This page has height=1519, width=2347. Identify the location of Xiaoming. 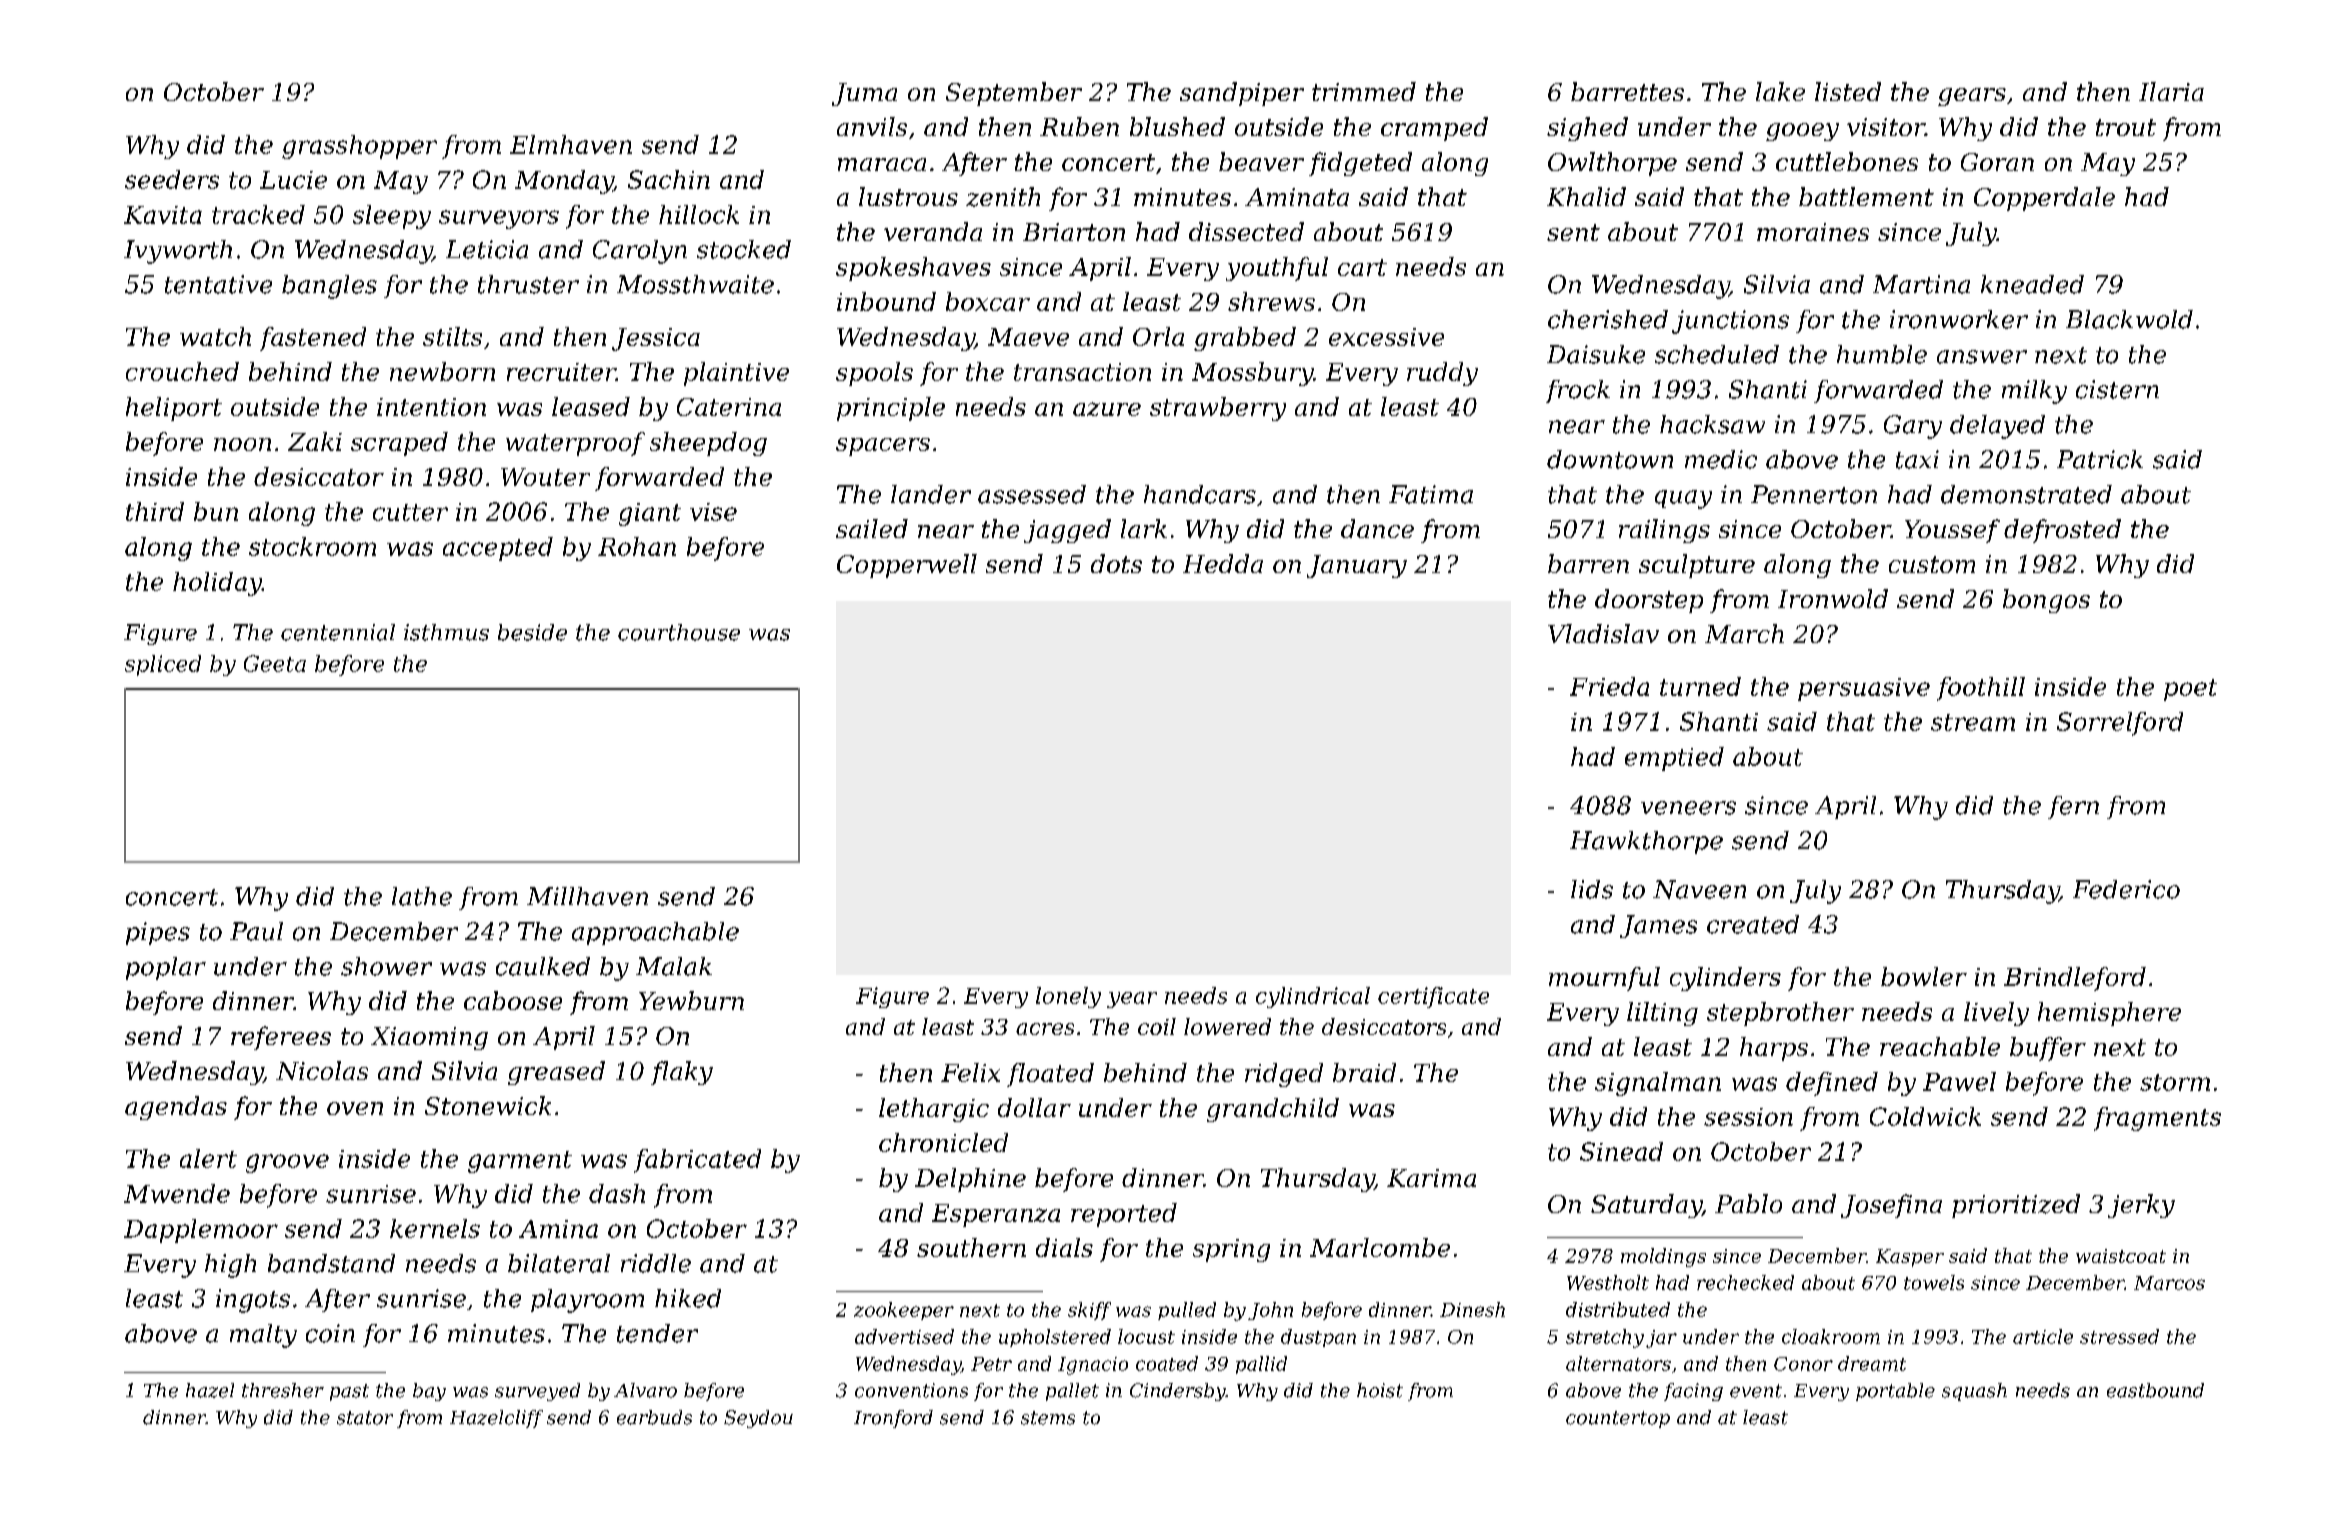
(429, 1038).
